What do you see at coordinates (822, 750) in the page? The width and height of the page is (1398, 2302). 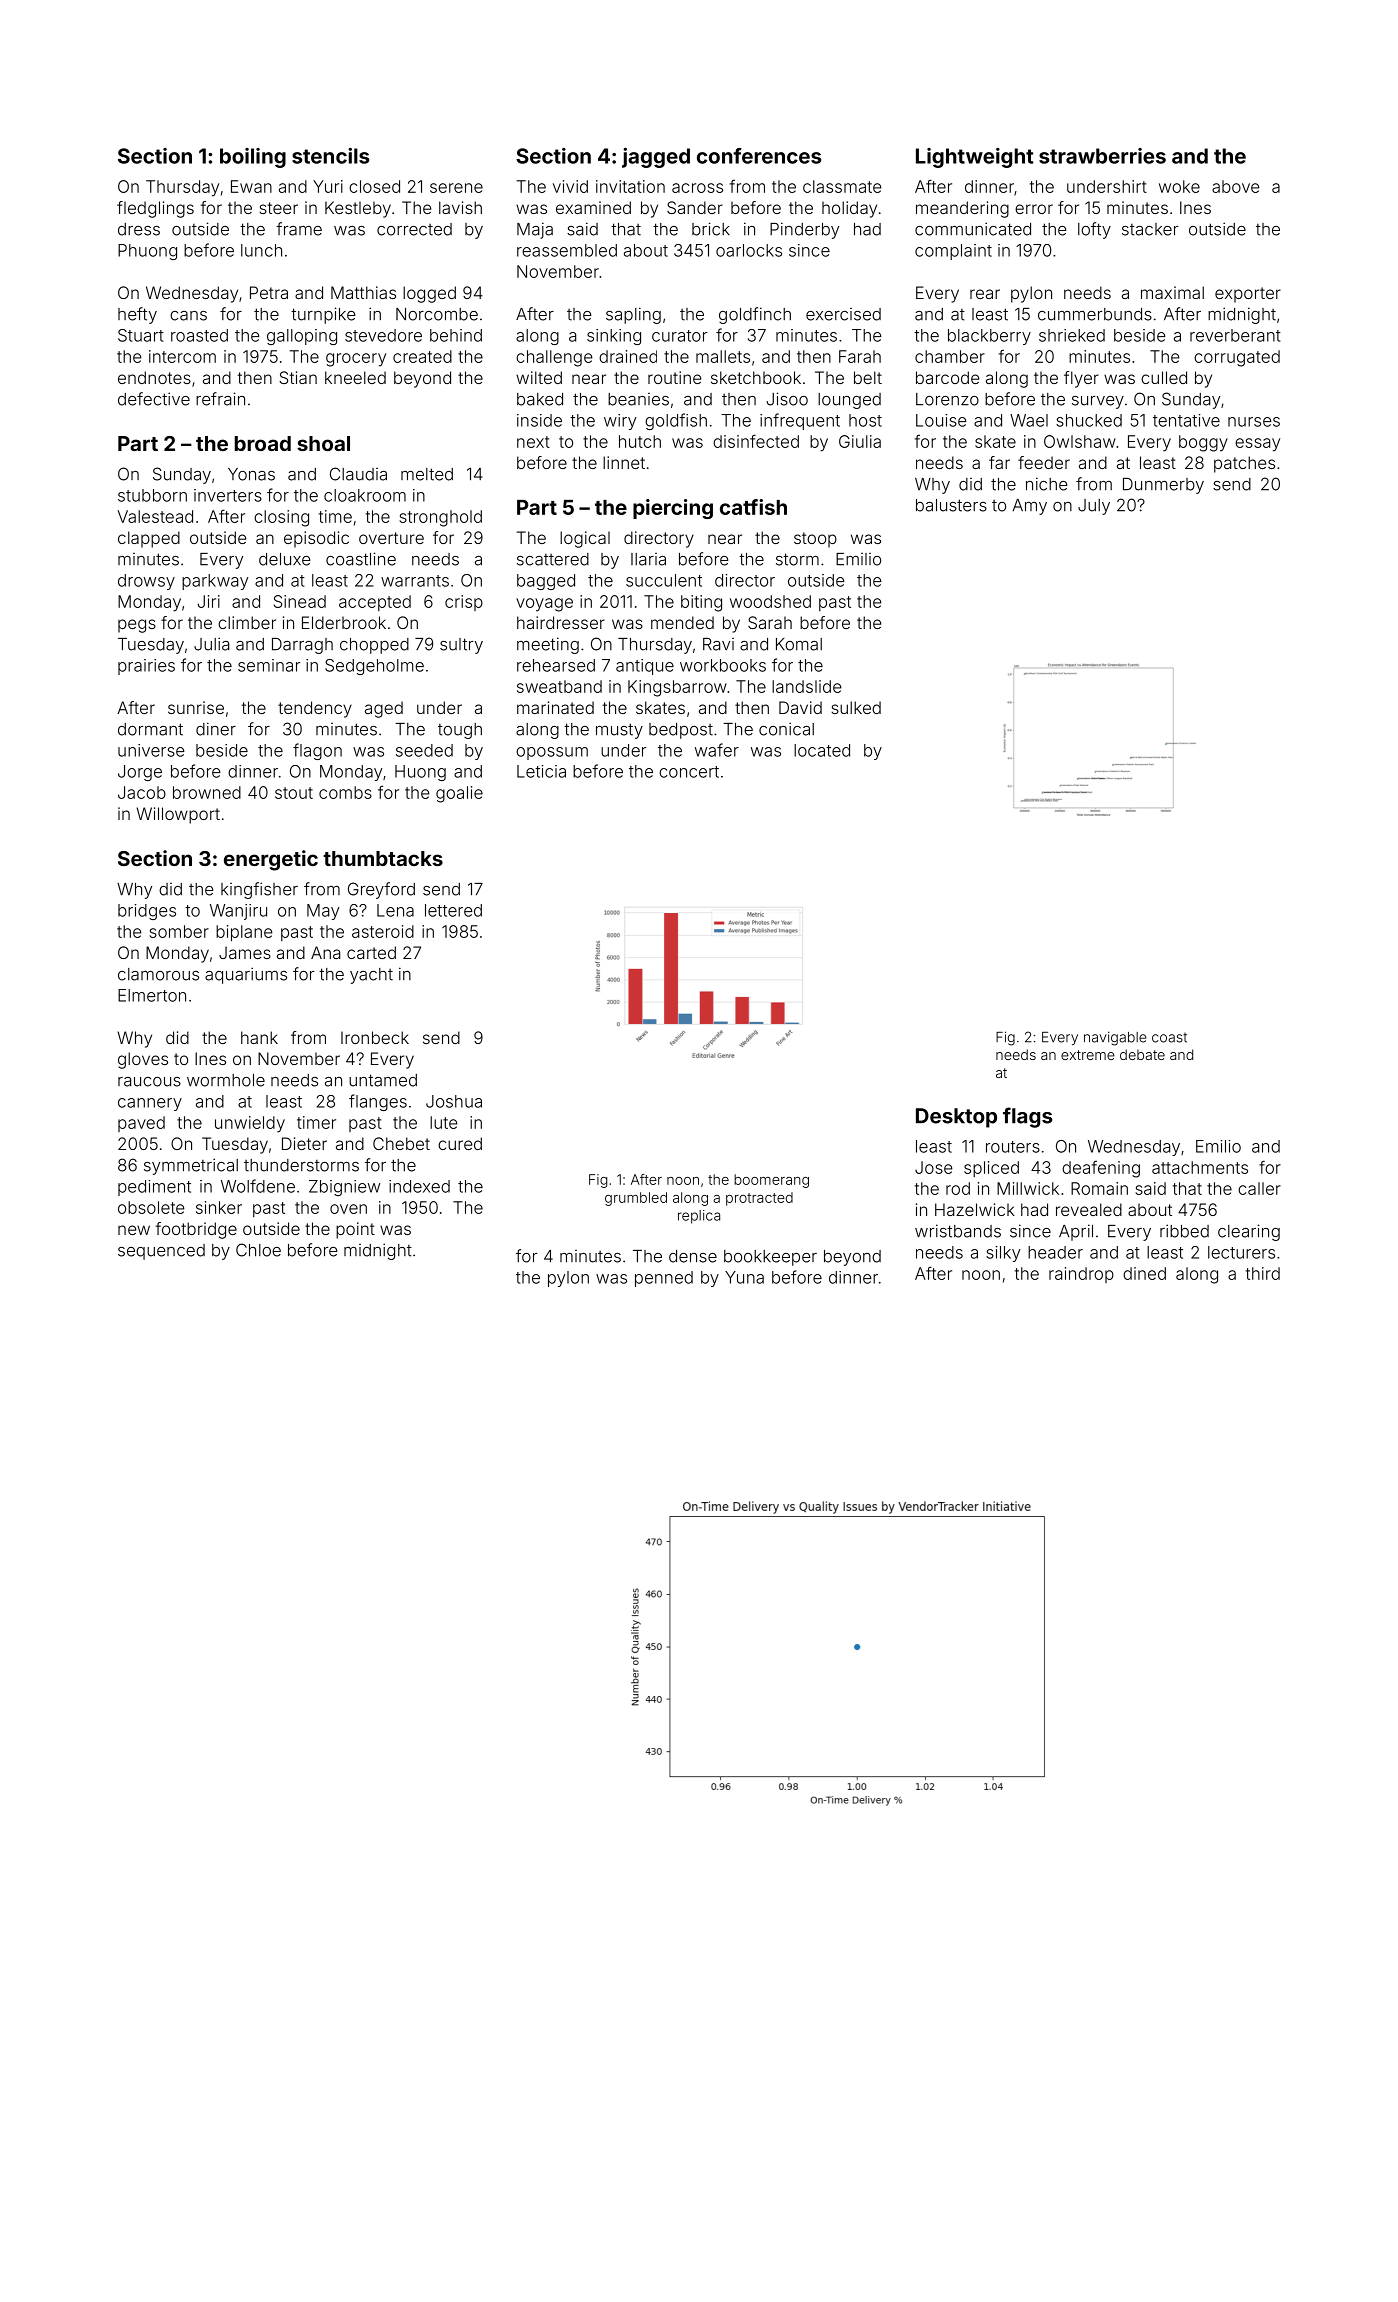 I see `located` at bounding box center [822, 750].
